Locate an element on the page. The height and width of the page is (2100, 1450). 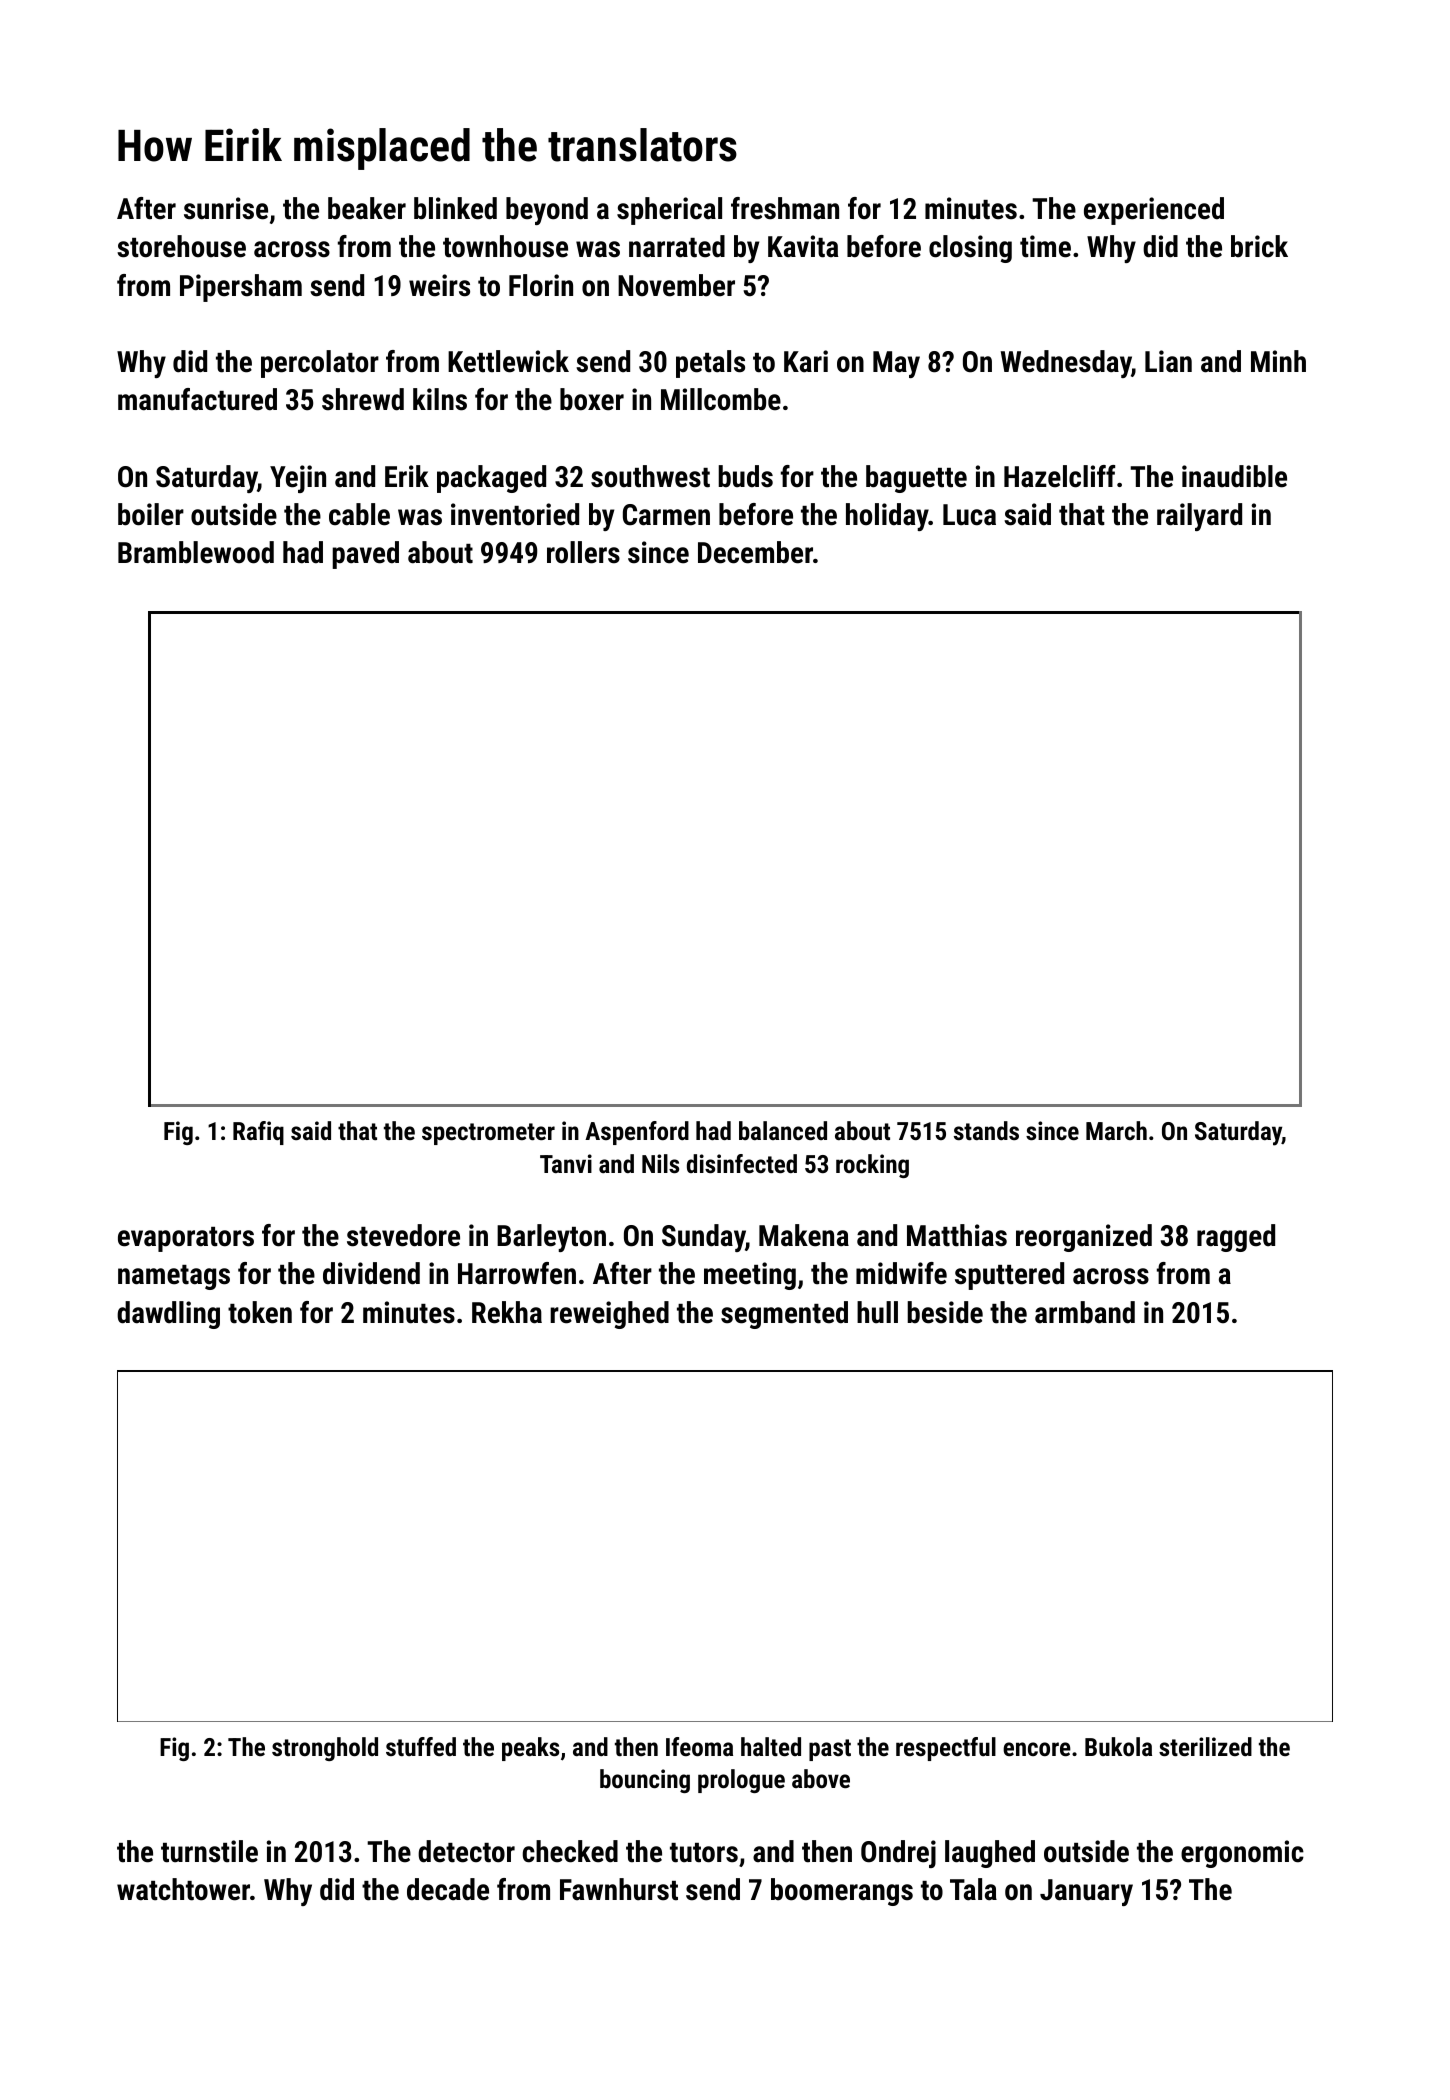
watchtower is located at coordinates (183, 1889).
